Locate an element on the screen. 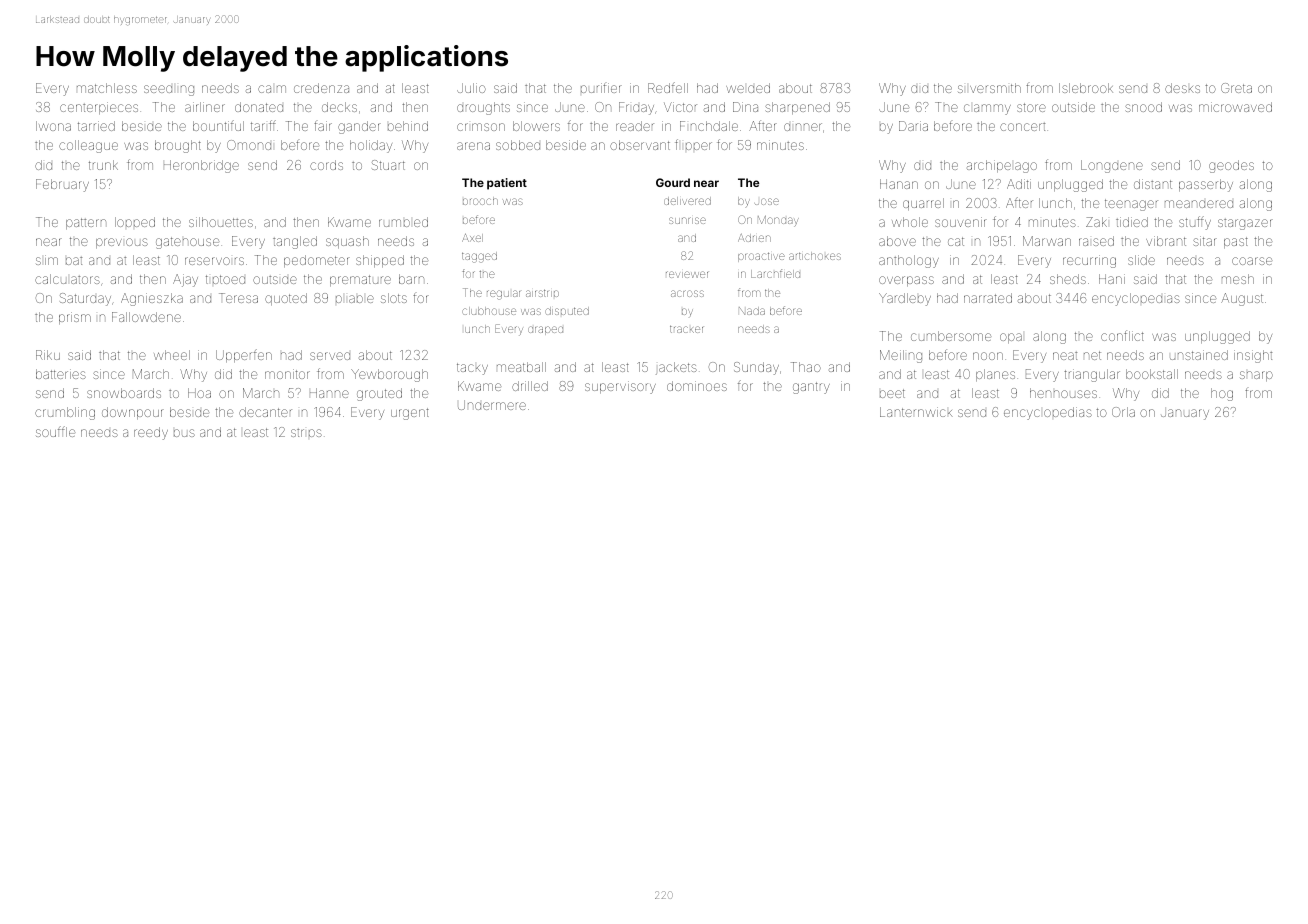  conflict is located at coordinates (1122, 335).
